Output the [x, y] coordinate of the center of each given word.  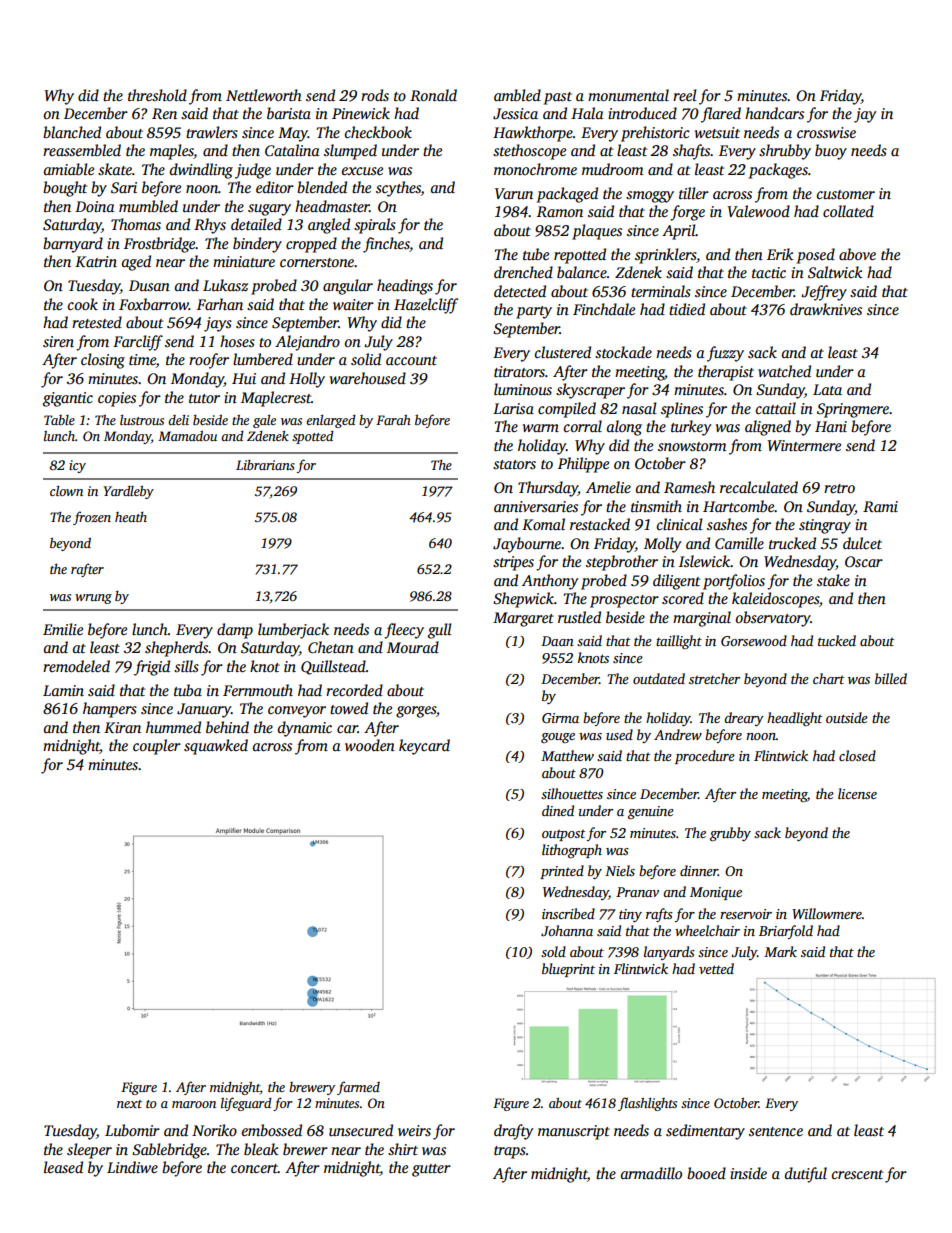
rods [375, 95]
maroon [194, 1104]
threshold [157, 95]
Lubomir [132, 1130]
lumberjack [293, 631]
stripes [513, 563]
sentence [776, 1131]
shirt [403, 1149]
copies [117, 399]
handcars [774, 113]
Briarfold [786, 932]
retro [839, 488]
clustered [563, 352]
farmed [358, 1088]
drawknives [826, 309]
